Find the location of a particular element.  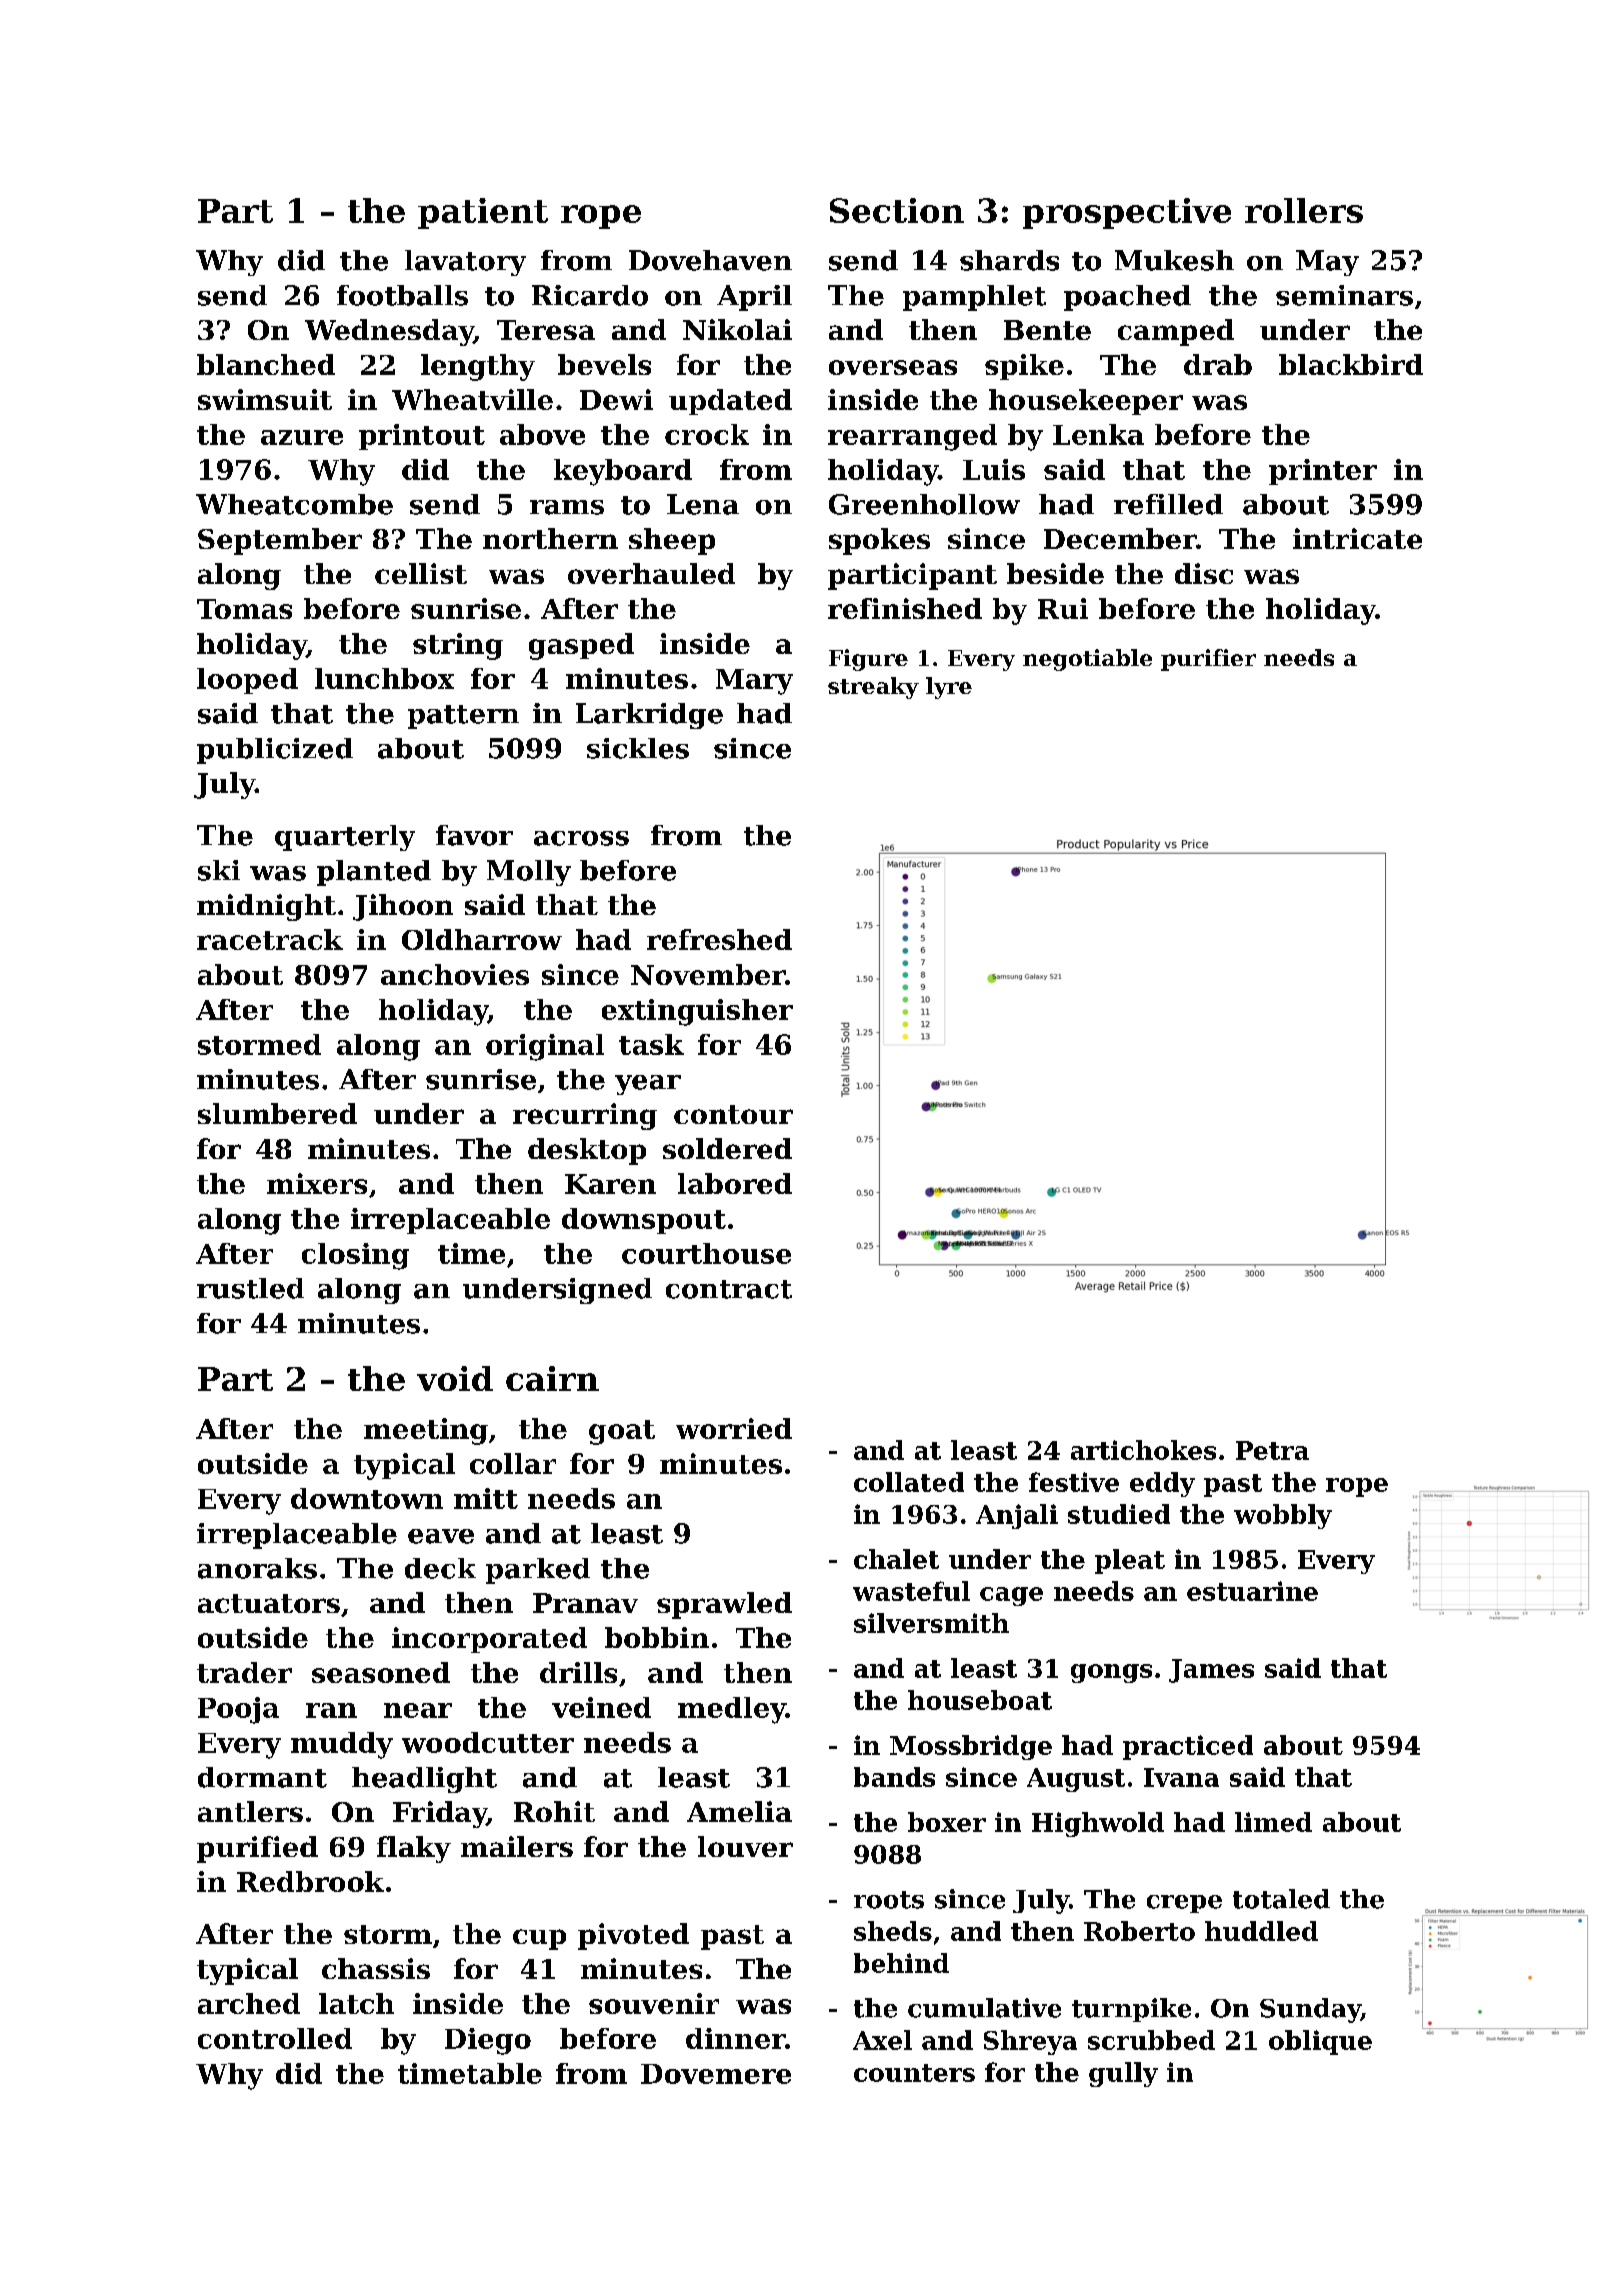

Petra is located at coordinates (1272, 1450).
